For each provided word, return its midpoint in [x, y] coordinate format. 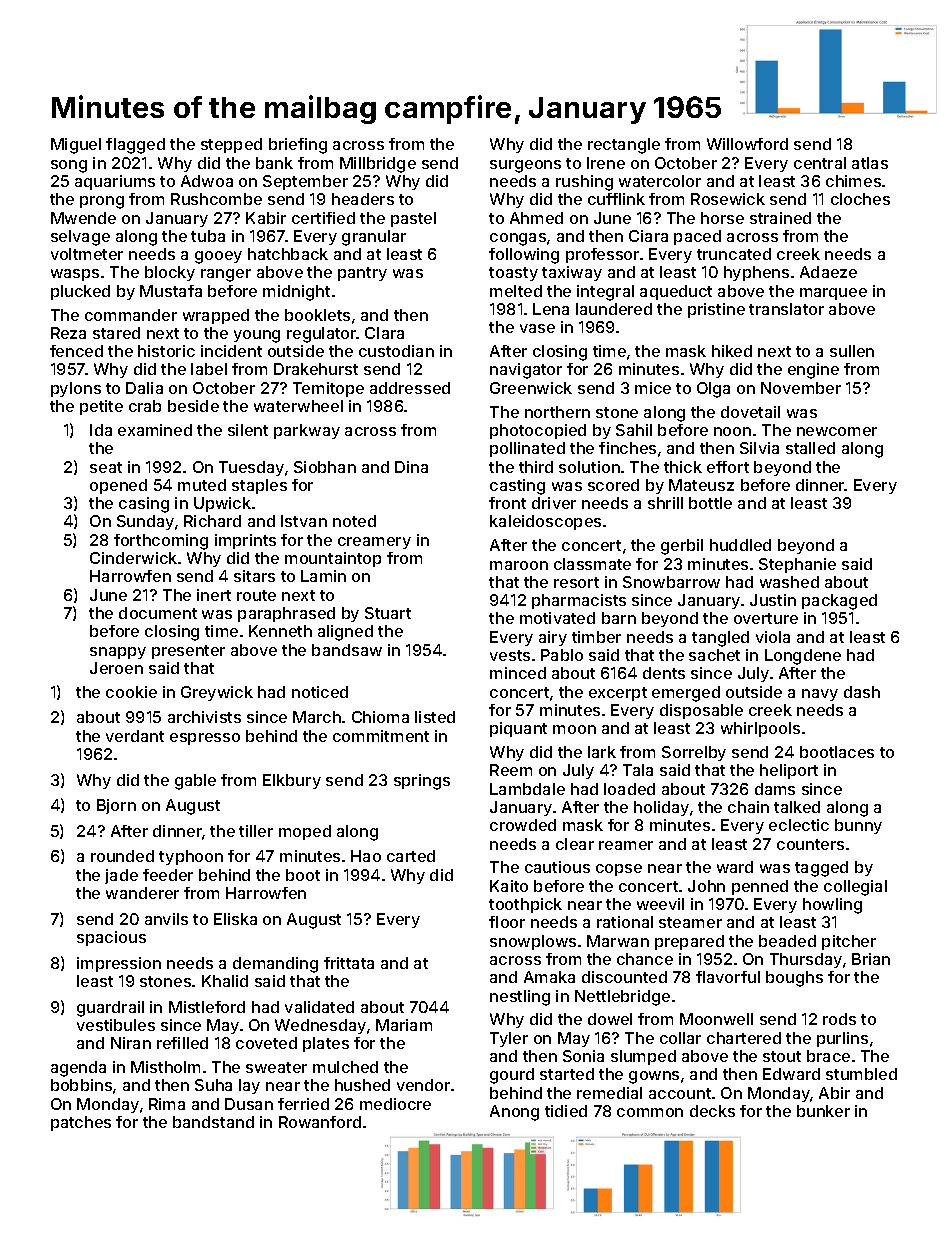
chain [748, 807]
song [69, 166]
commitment [381, 736]
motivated [557, 618]
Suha [213, 1085]
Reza [68, 333]
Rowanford [320, 1122]
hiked [732, 351]
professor [602, 255]
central [820, 163]
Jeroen [116, 668]
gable [195, 782]
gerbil [682, 547]
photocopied [538, 431]
